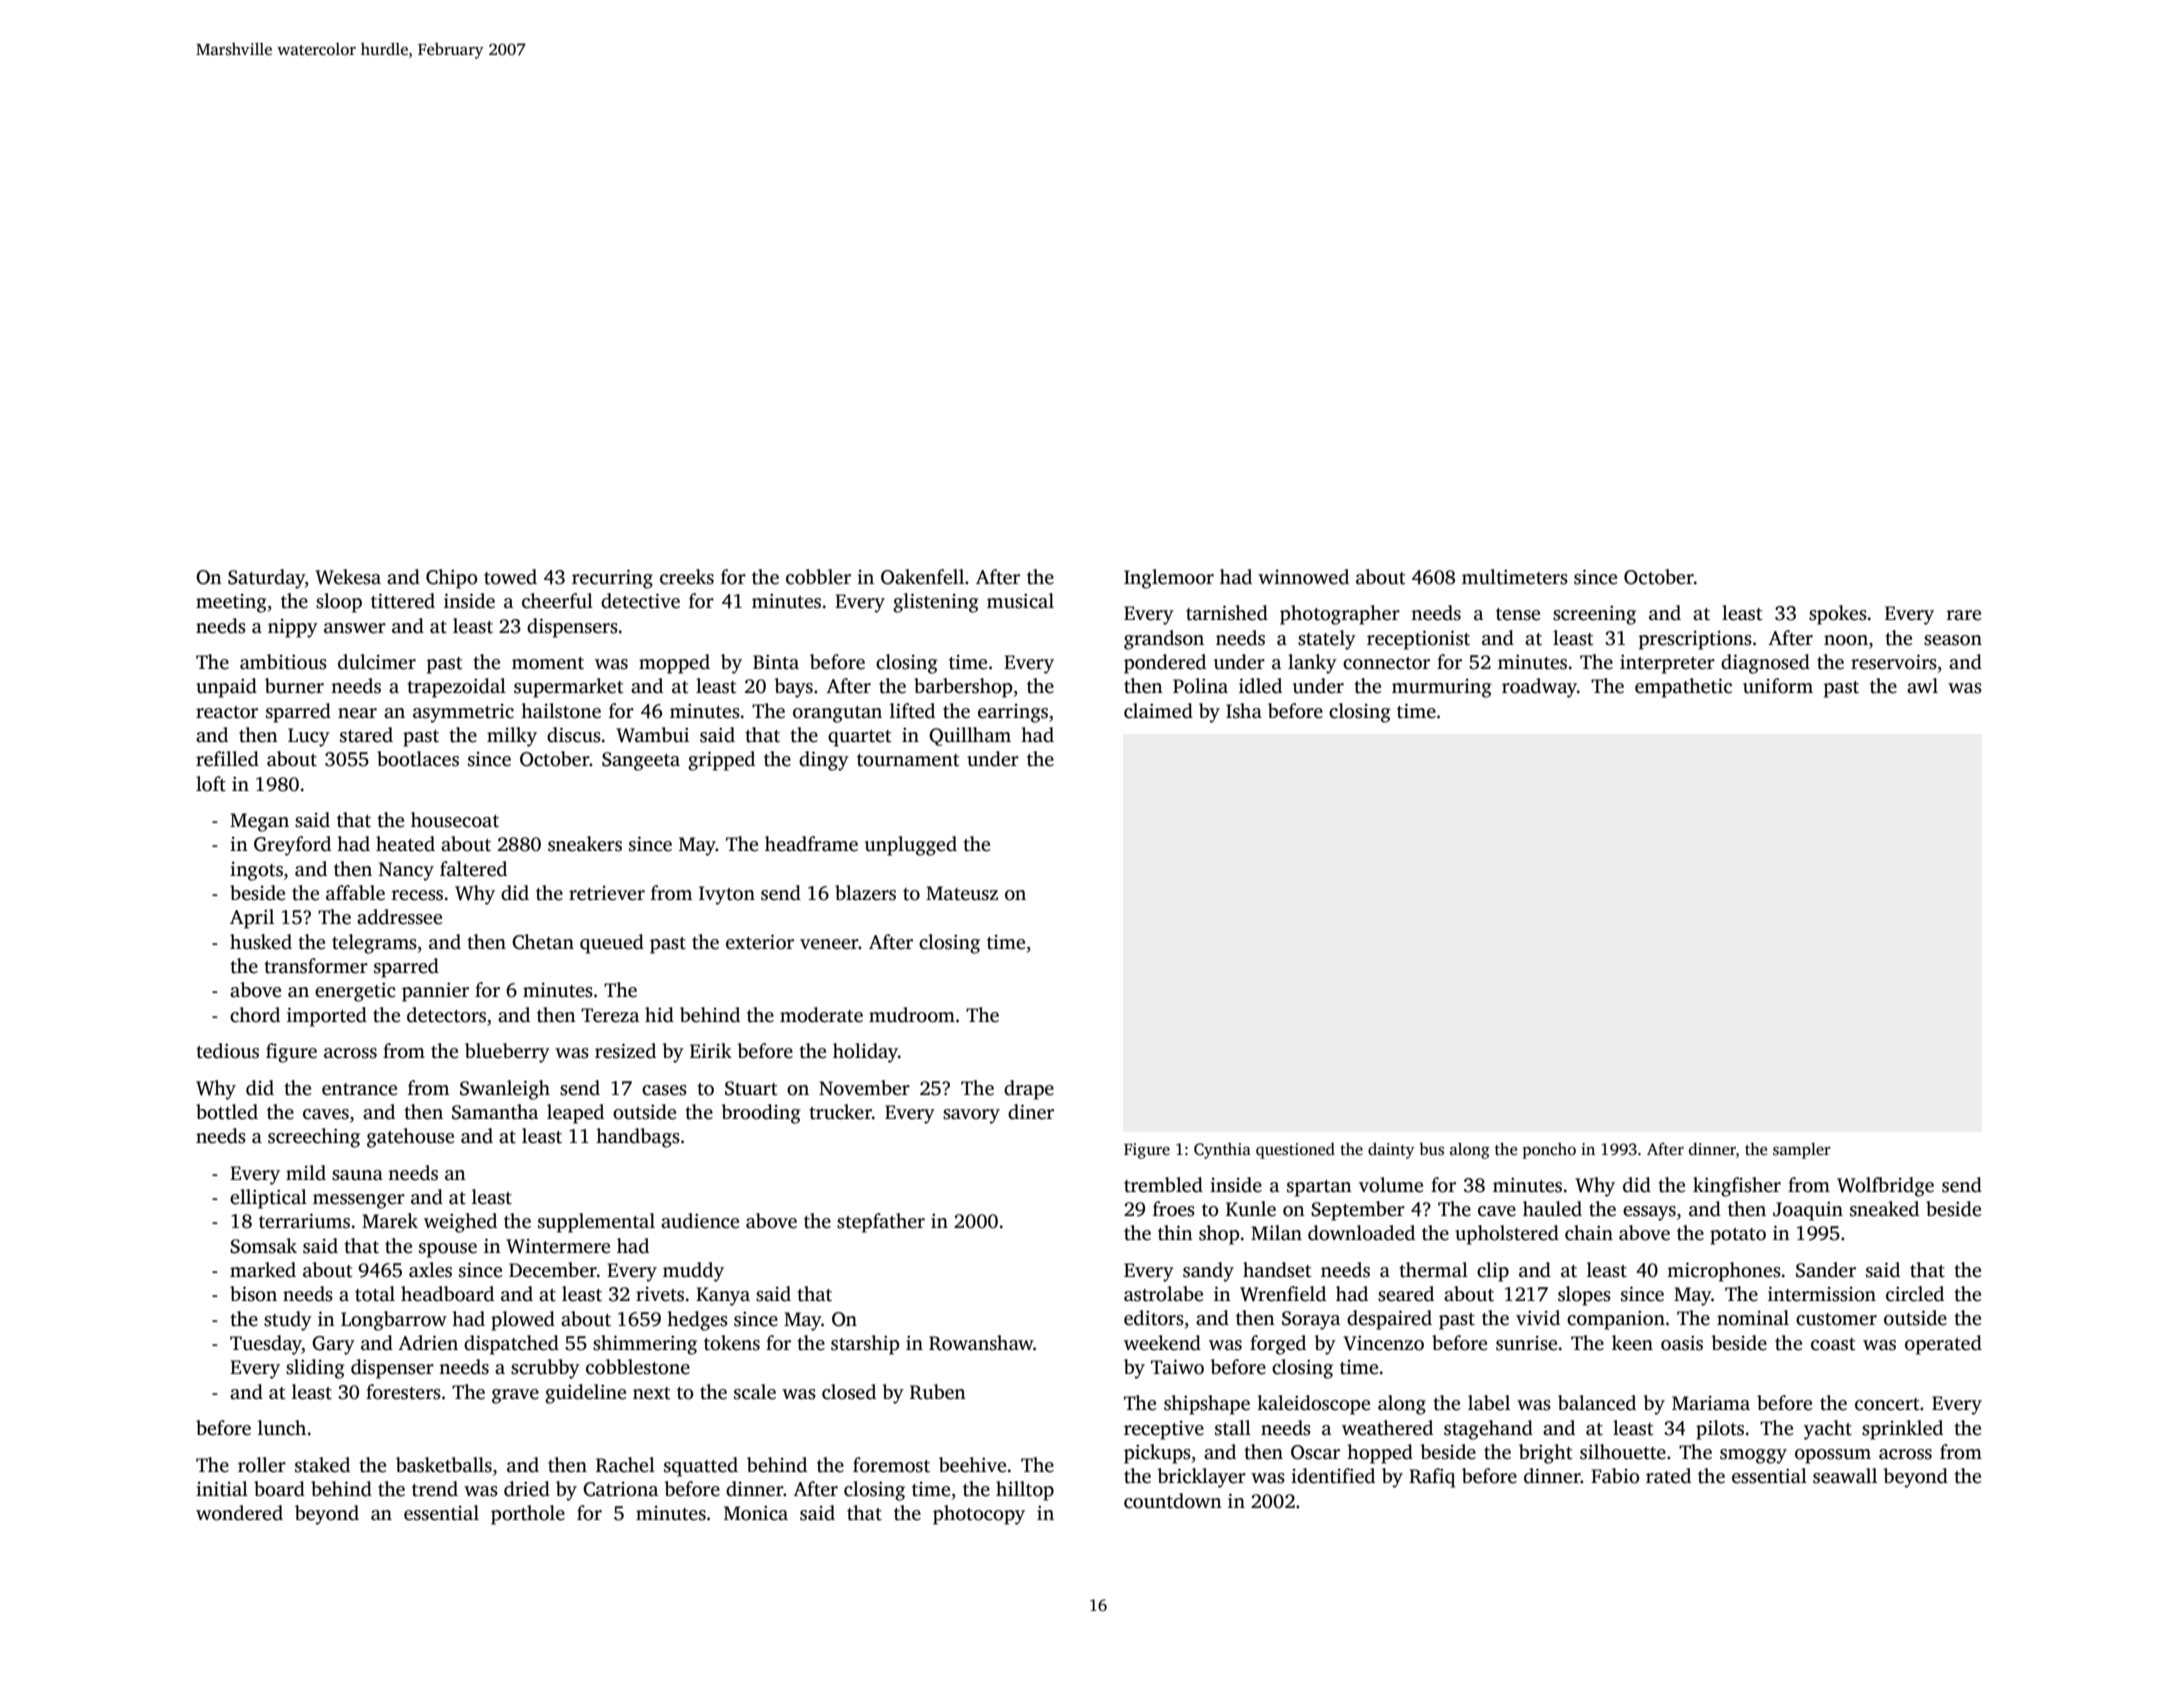 Image resolution: width=2178 pixels, height=1683 pixels. What do you see at coordinates (938, 1392) in the image?
I see `Ruben` at bounding box center [938, 1392].
